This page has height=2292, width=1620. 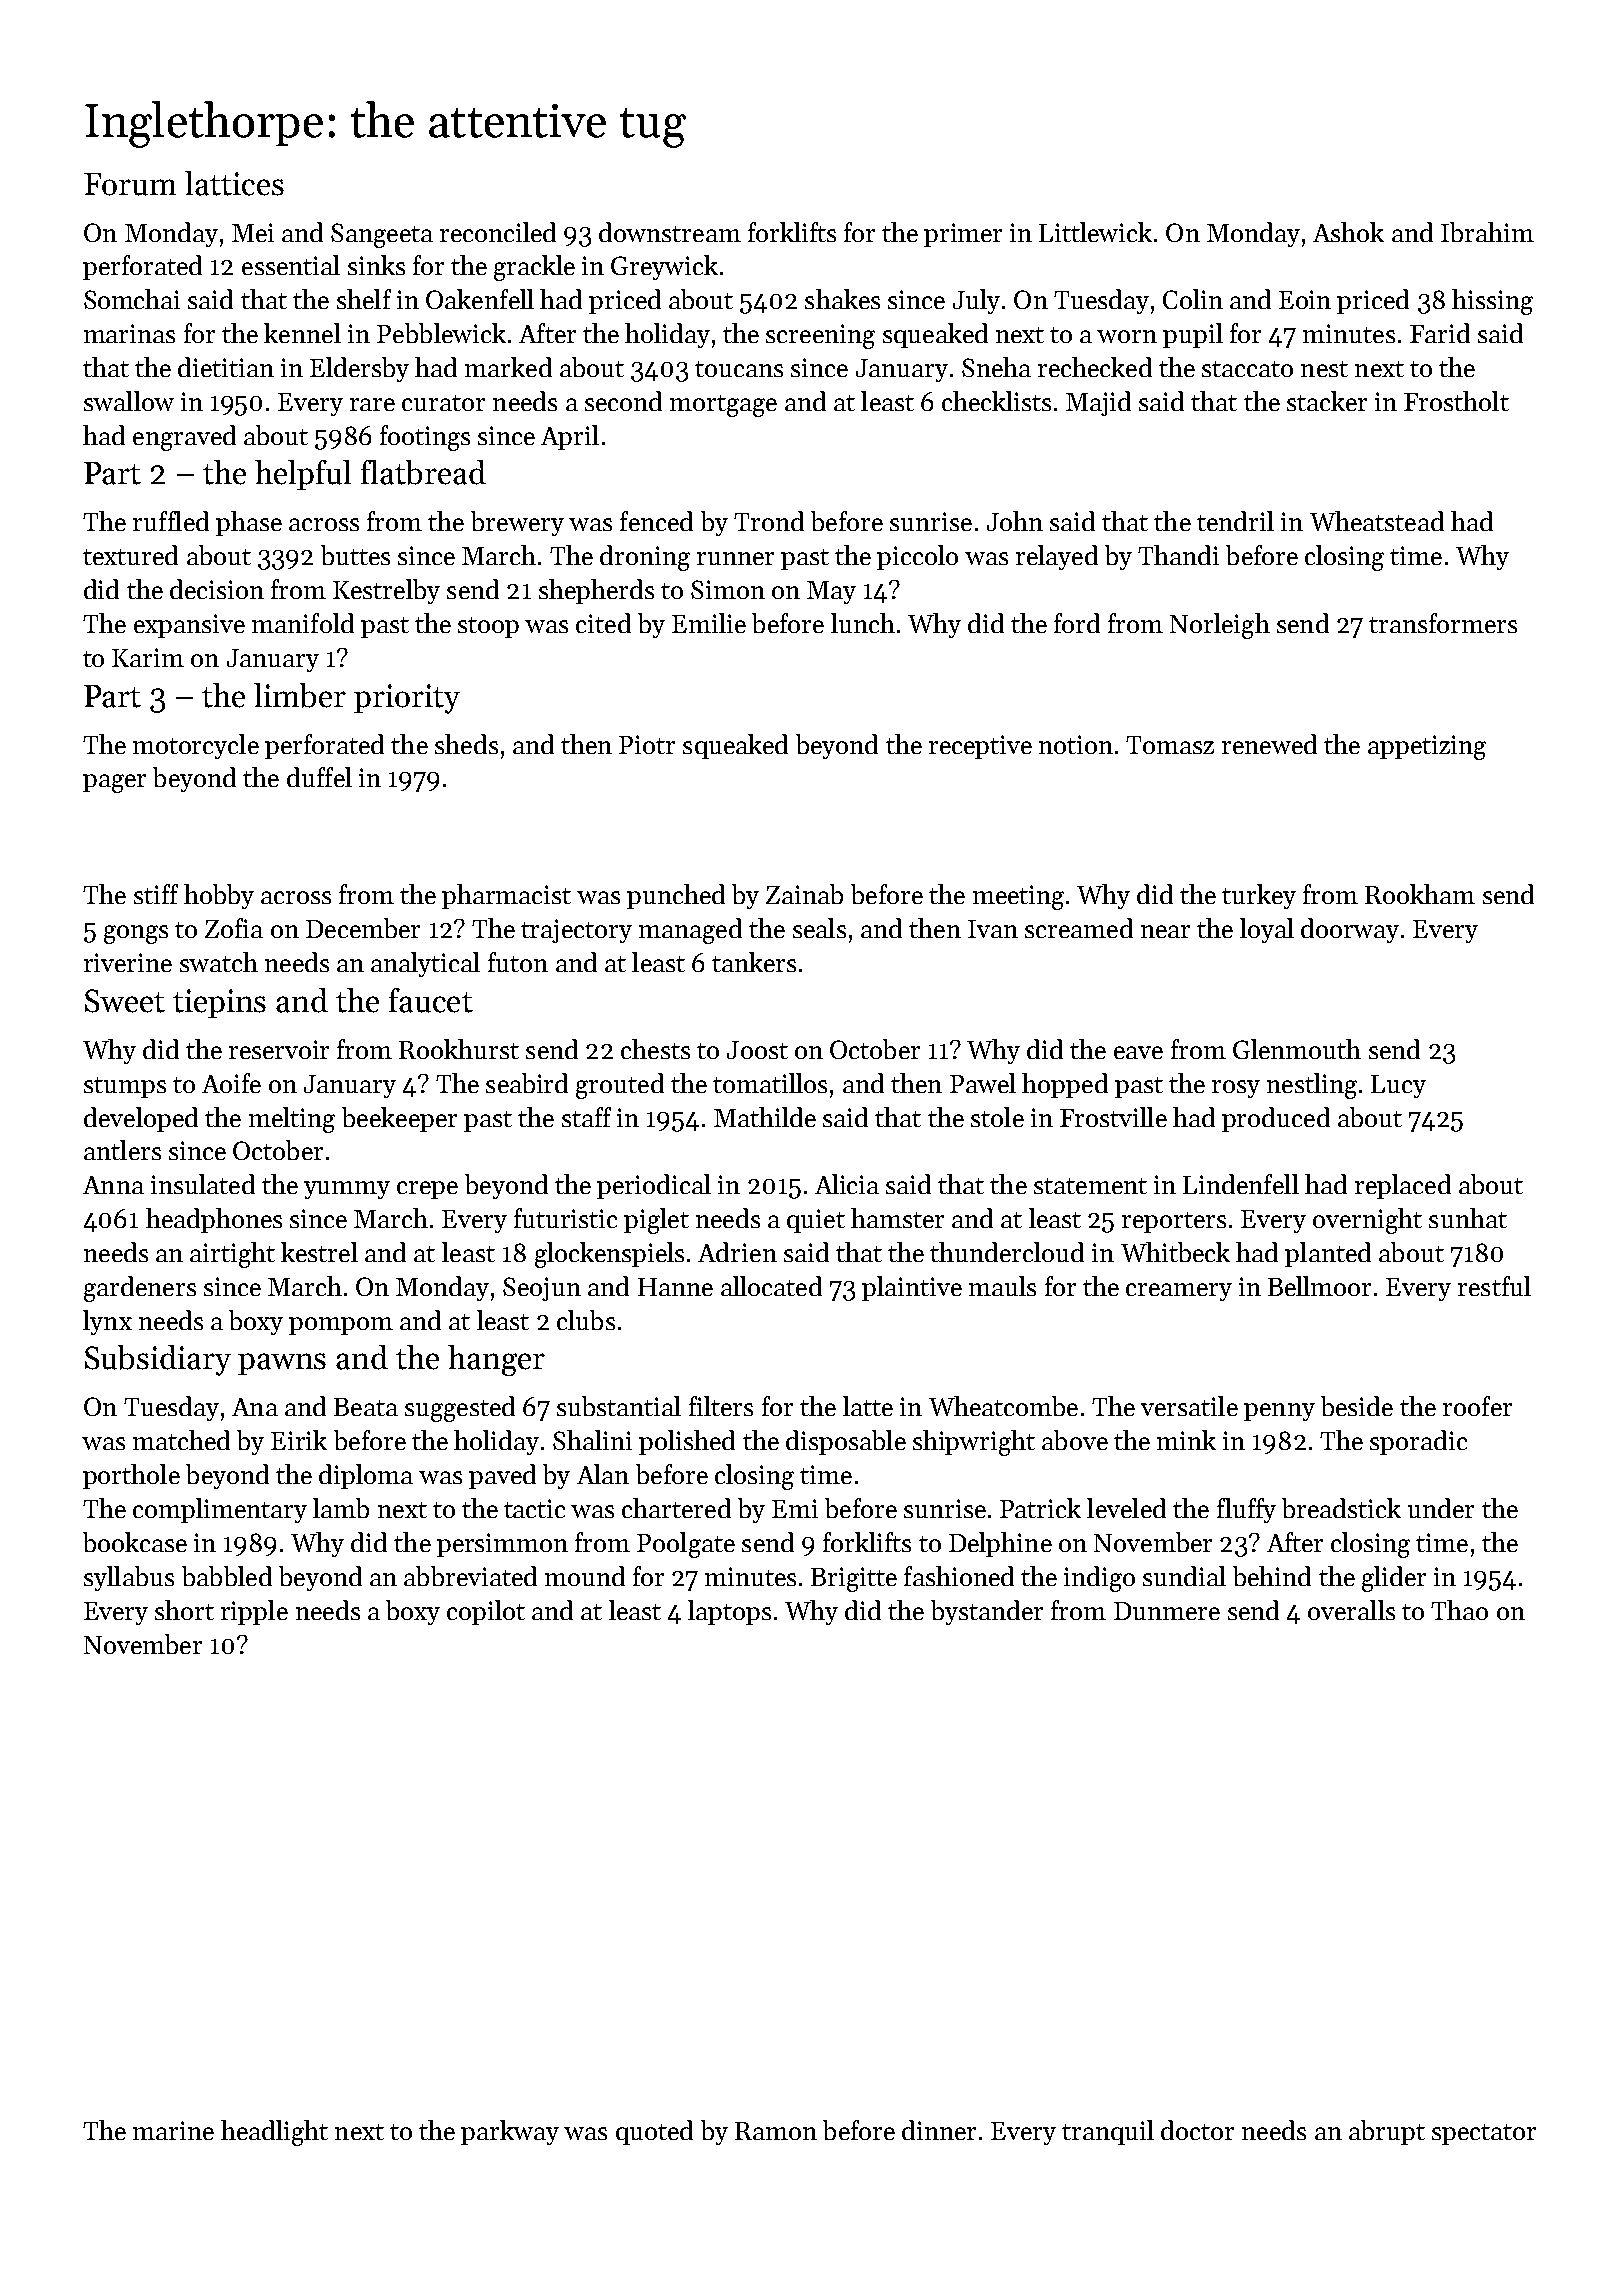 What do you see at coordinates (376, 265) in the page?
I see `sinks` at bounding box center [376, 265].
